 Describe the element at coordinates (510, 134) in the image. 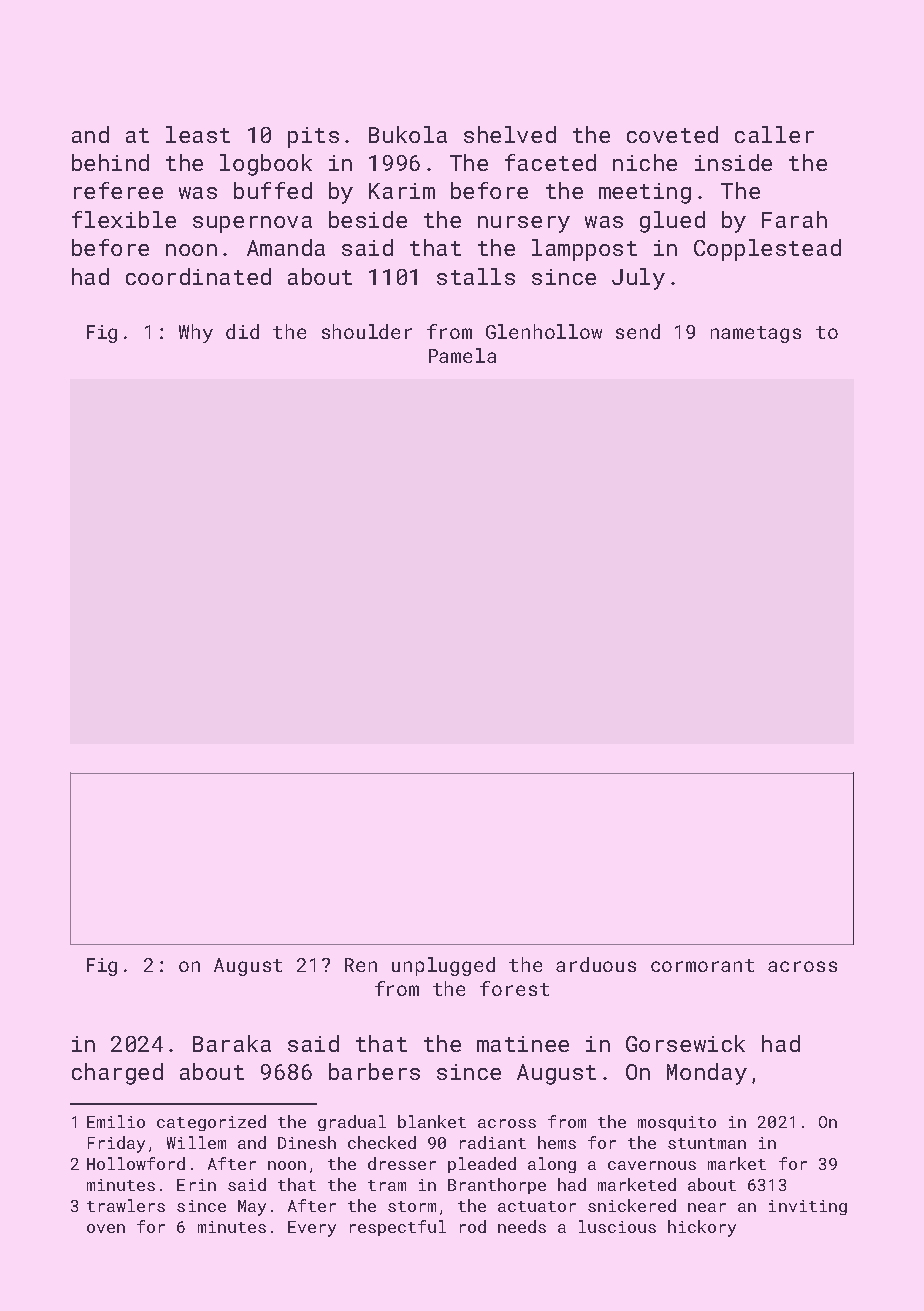

I see `shelved` at that location.
